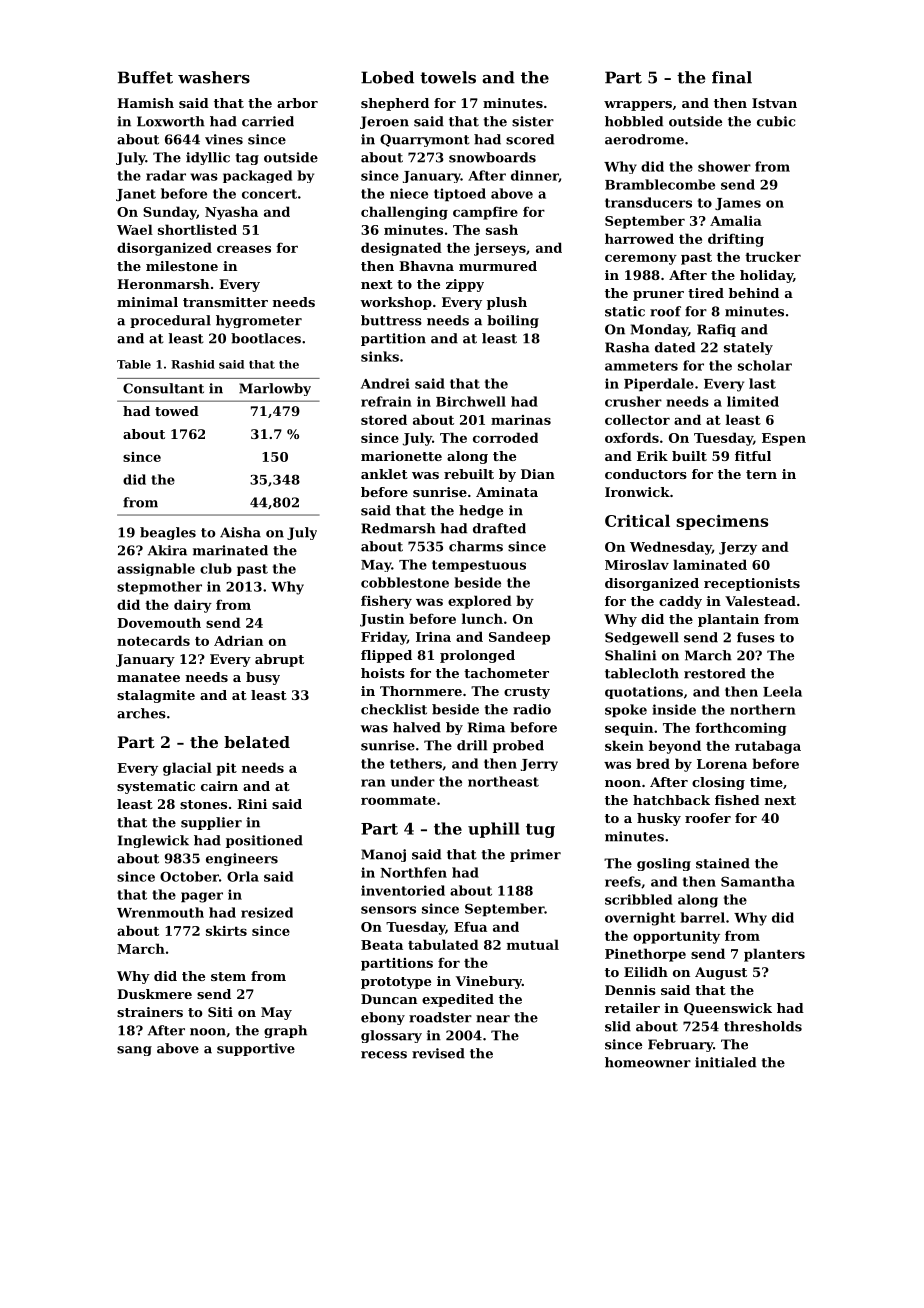  What do you see at coordinates (187, 769) in the page?
I see `glacial` at bounding box center [187, 769].
